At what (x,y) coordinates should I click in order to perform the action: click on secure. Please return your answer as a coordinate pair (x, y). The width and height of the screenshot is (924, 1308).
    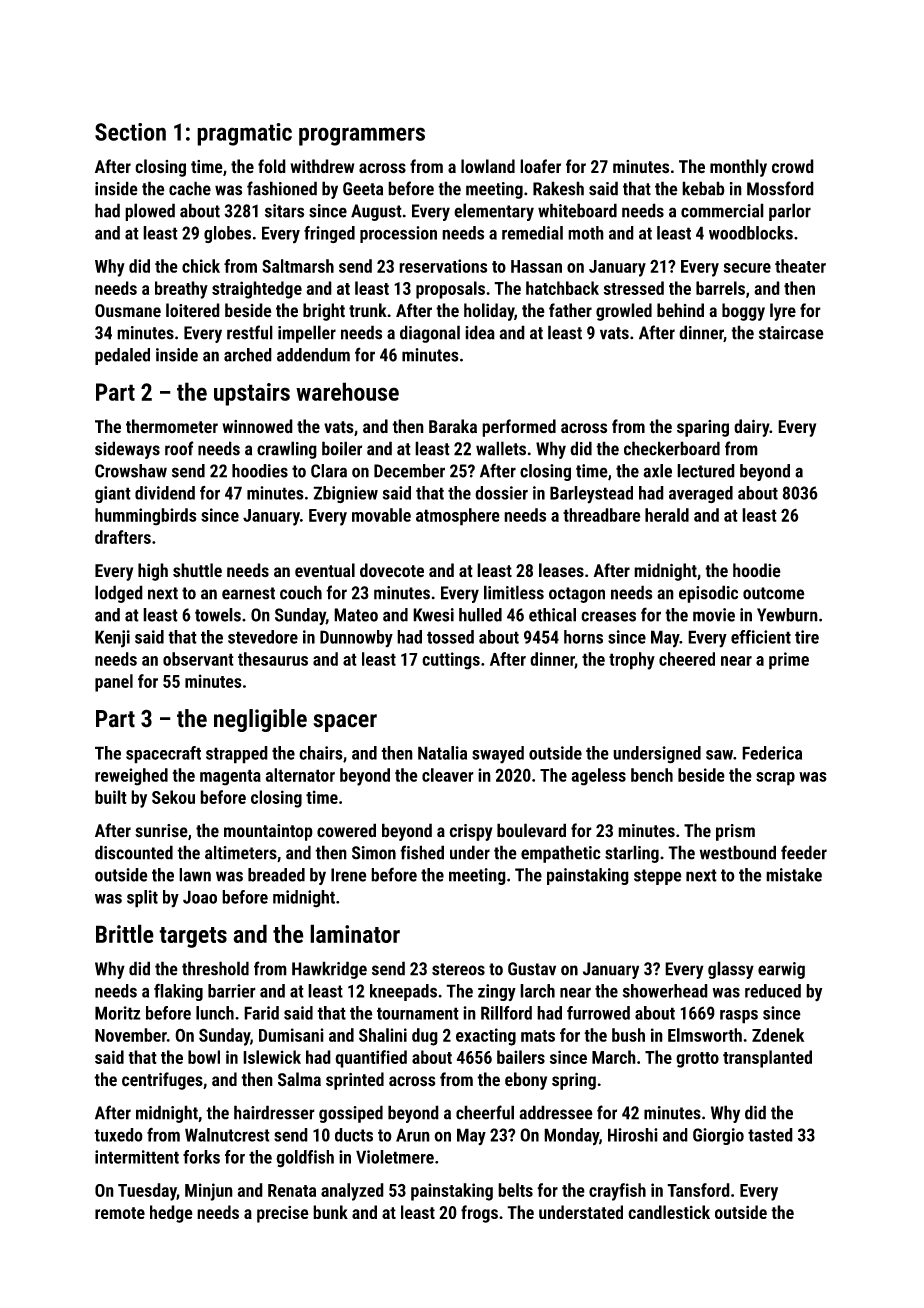
    Looking at the image, I should click on (747, 268).
